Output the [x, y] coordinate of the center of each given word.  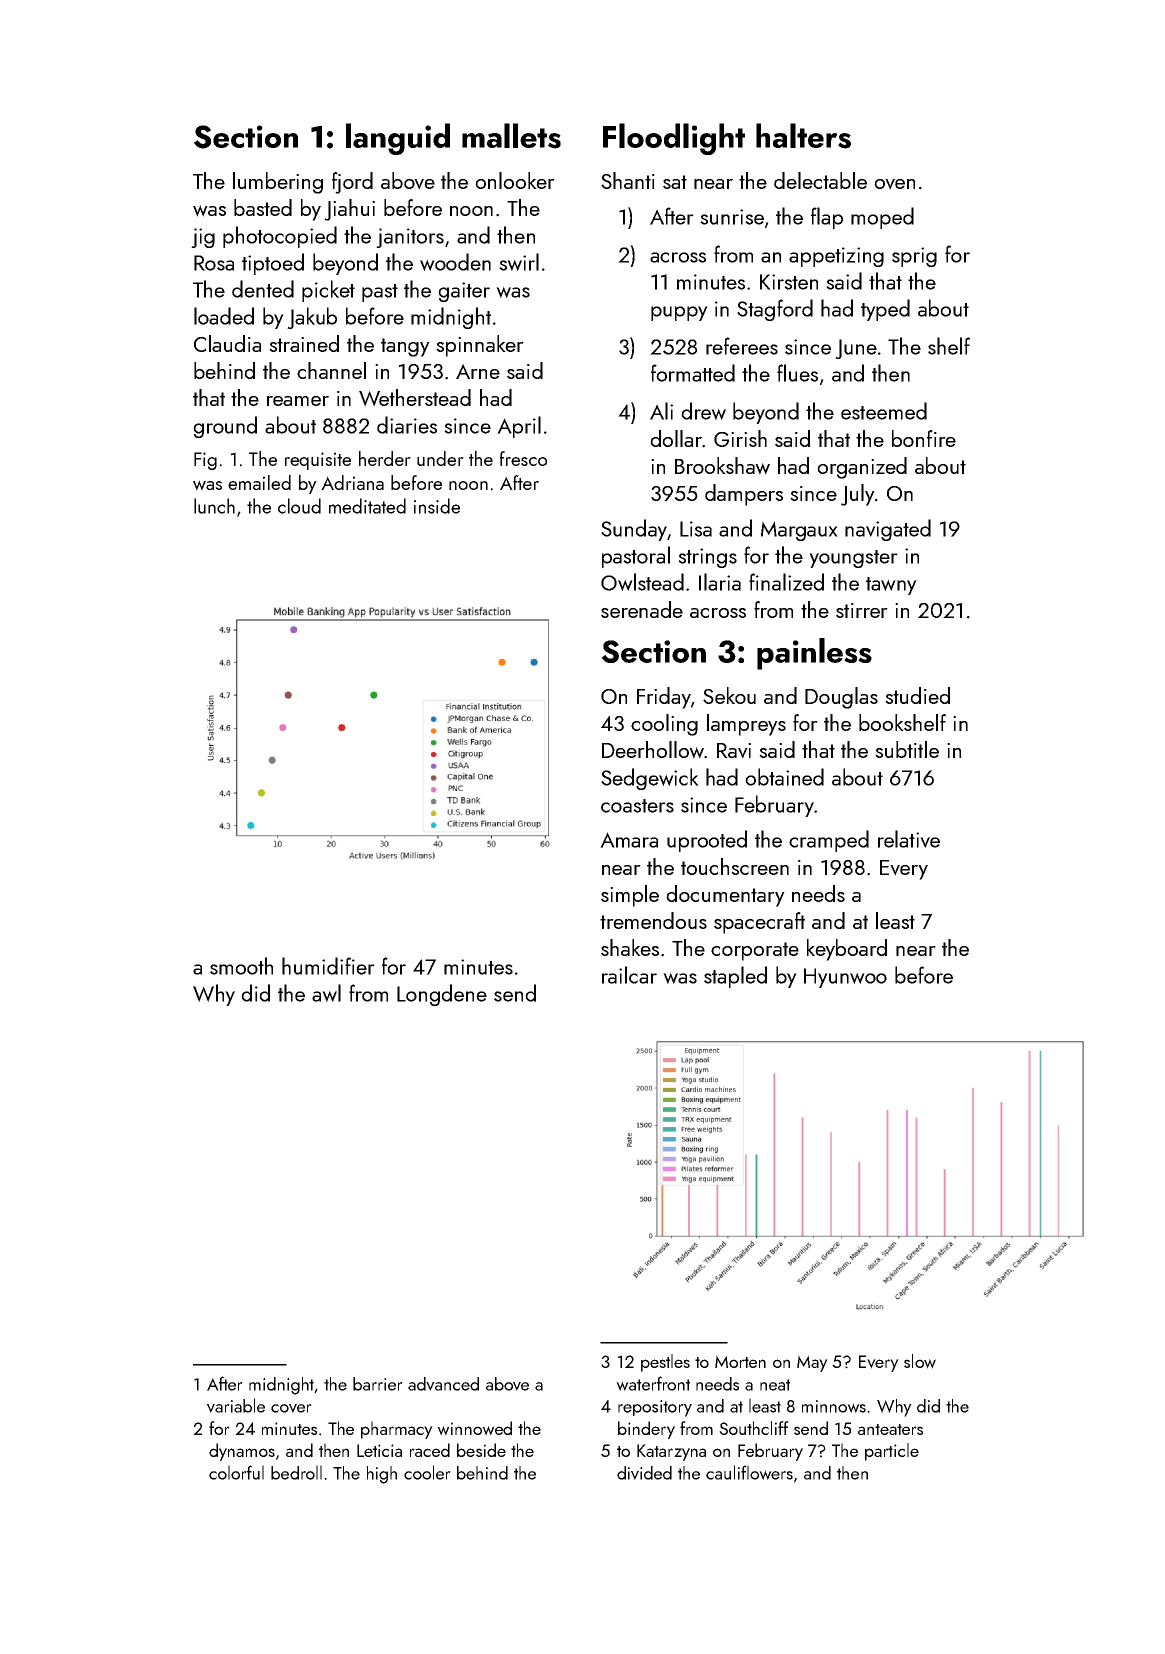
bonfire [924, 438]
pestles [665, 1363]
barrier [378, 1384]
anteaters [890, 1429]
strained [304, 343]
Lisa [696, 529]
